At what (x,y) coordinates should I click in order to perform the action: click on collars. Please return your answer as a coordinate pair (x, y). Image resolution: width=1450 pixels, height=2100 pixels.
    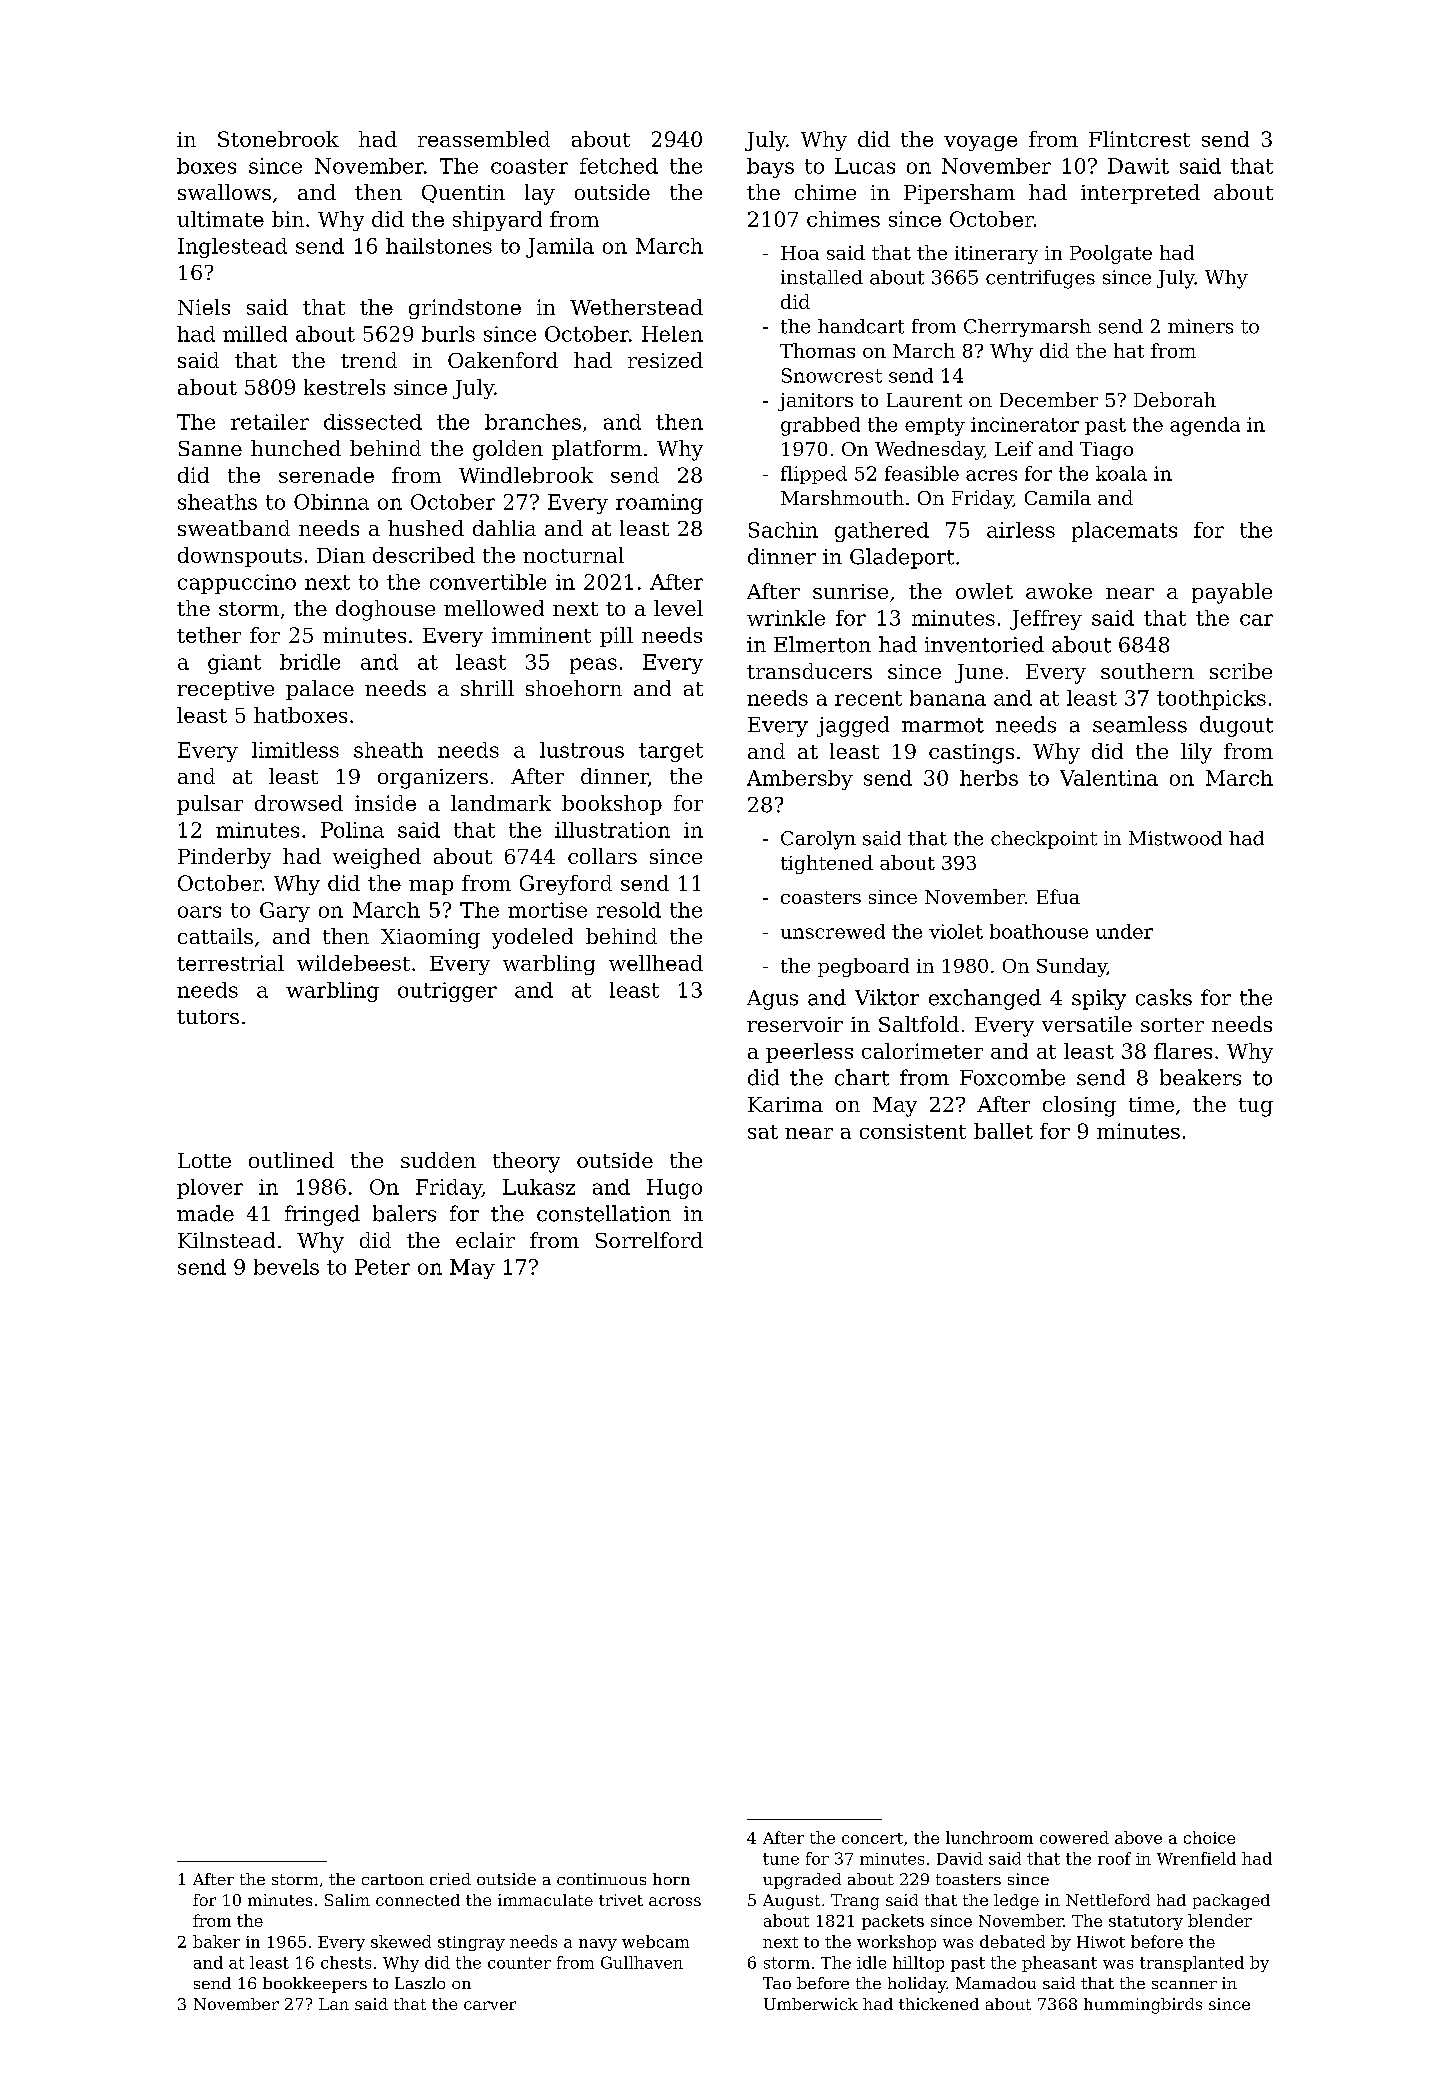
    Looking at the image, I should click on (602, 856).
